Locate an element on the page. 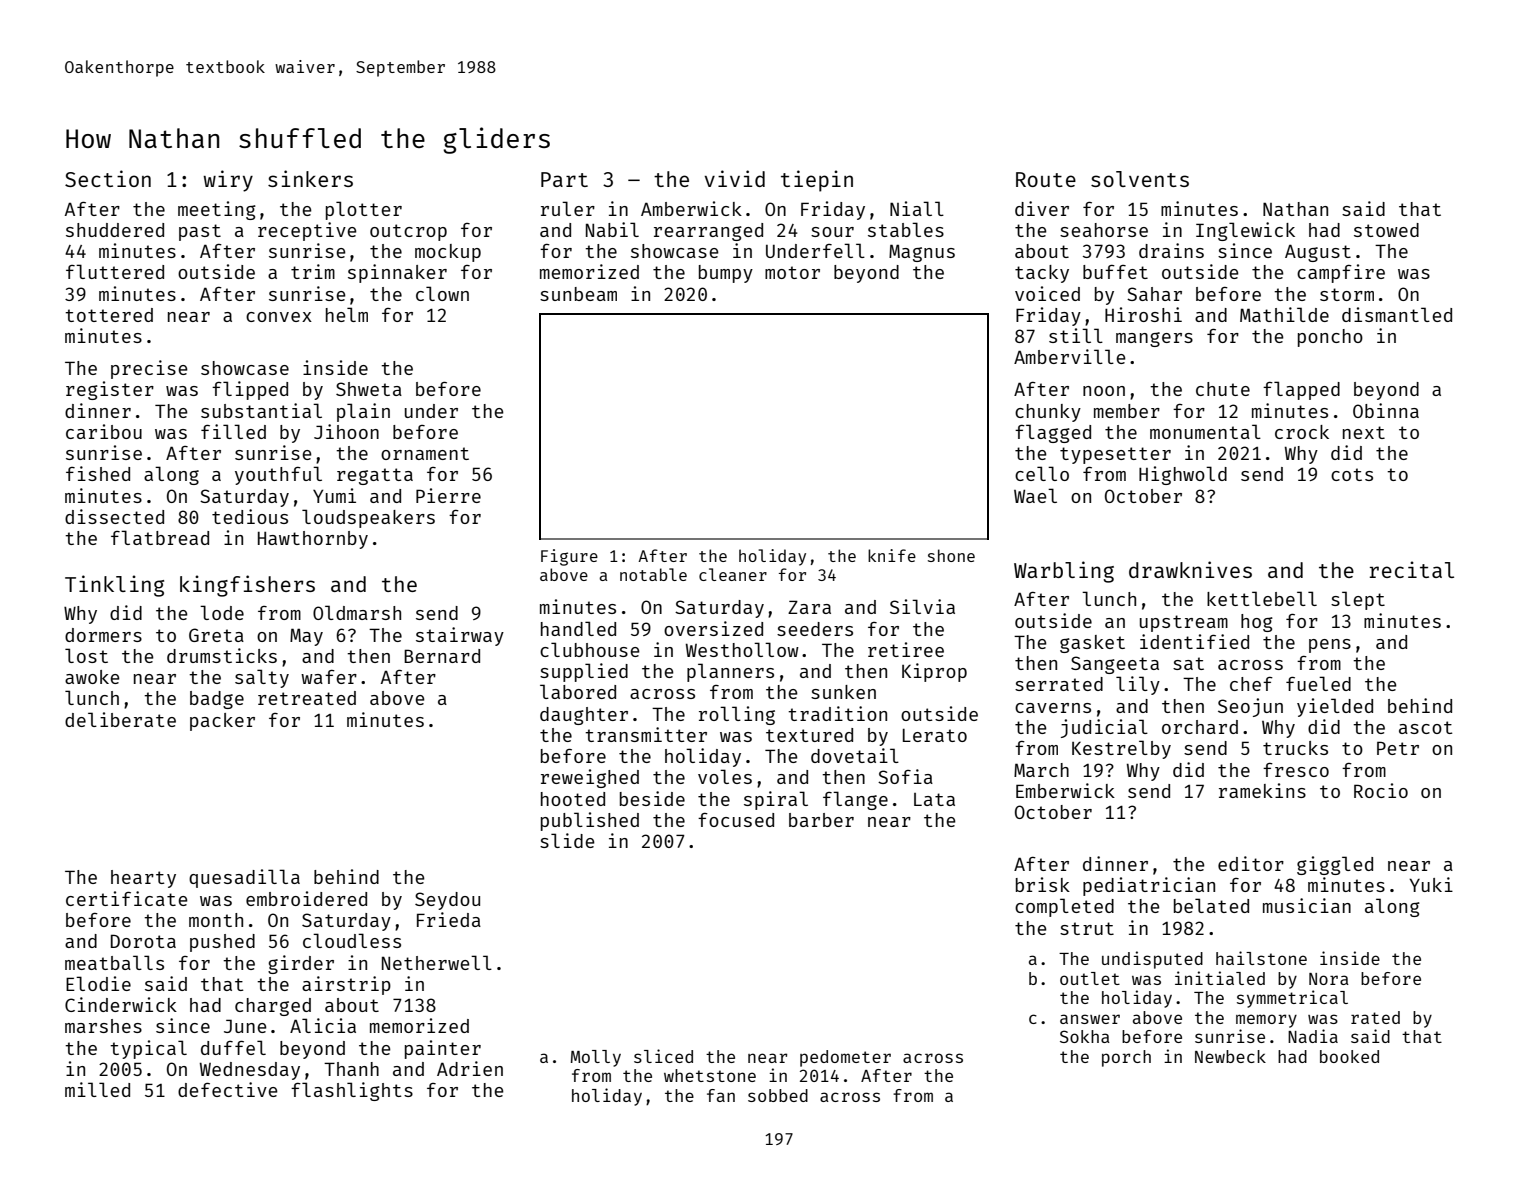 The height and width of the document is (1181, 1528). Part is located at coordinates (564, 179).
